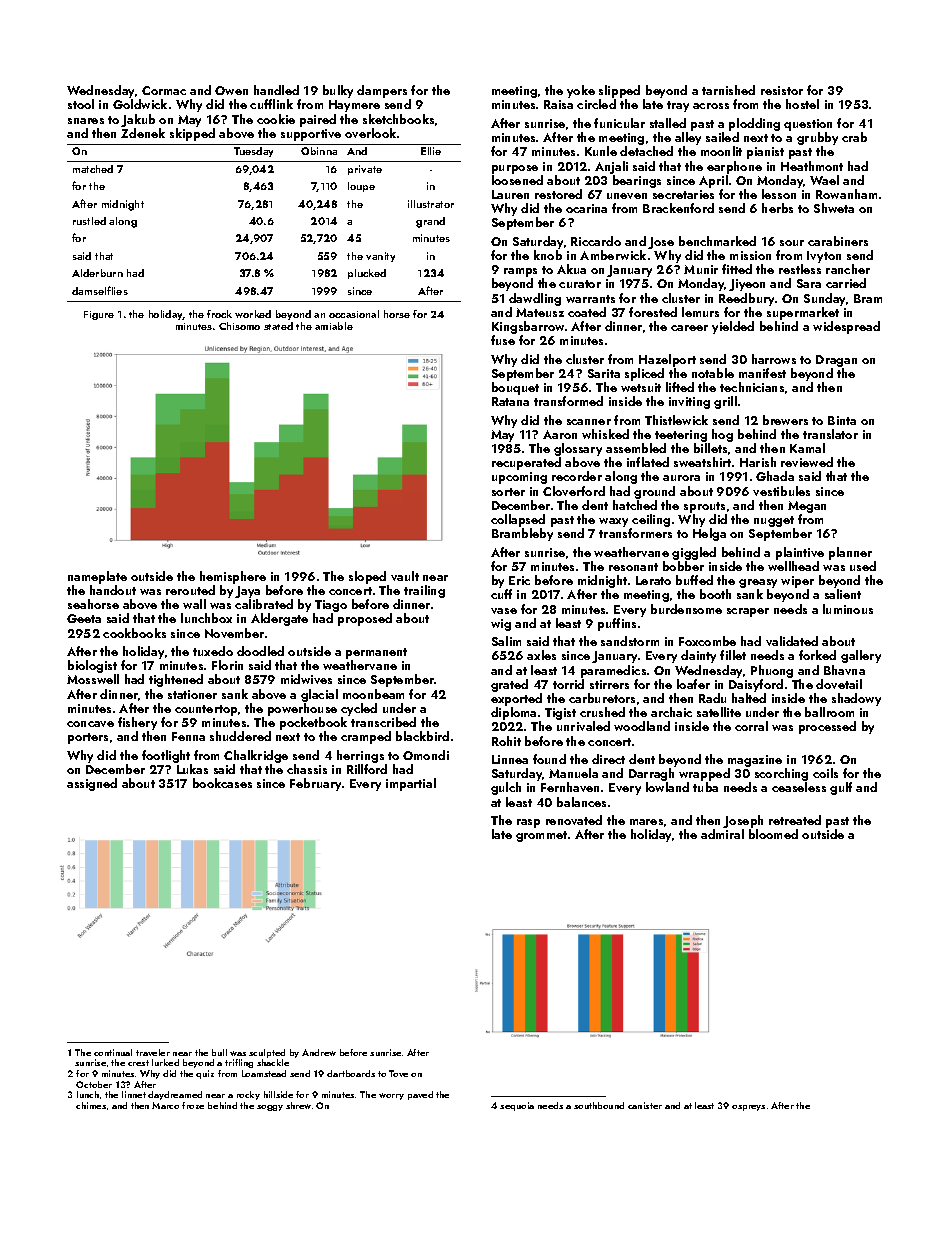 The image size is (952, 1233). I want to click on Figure, so click(99, 315).
